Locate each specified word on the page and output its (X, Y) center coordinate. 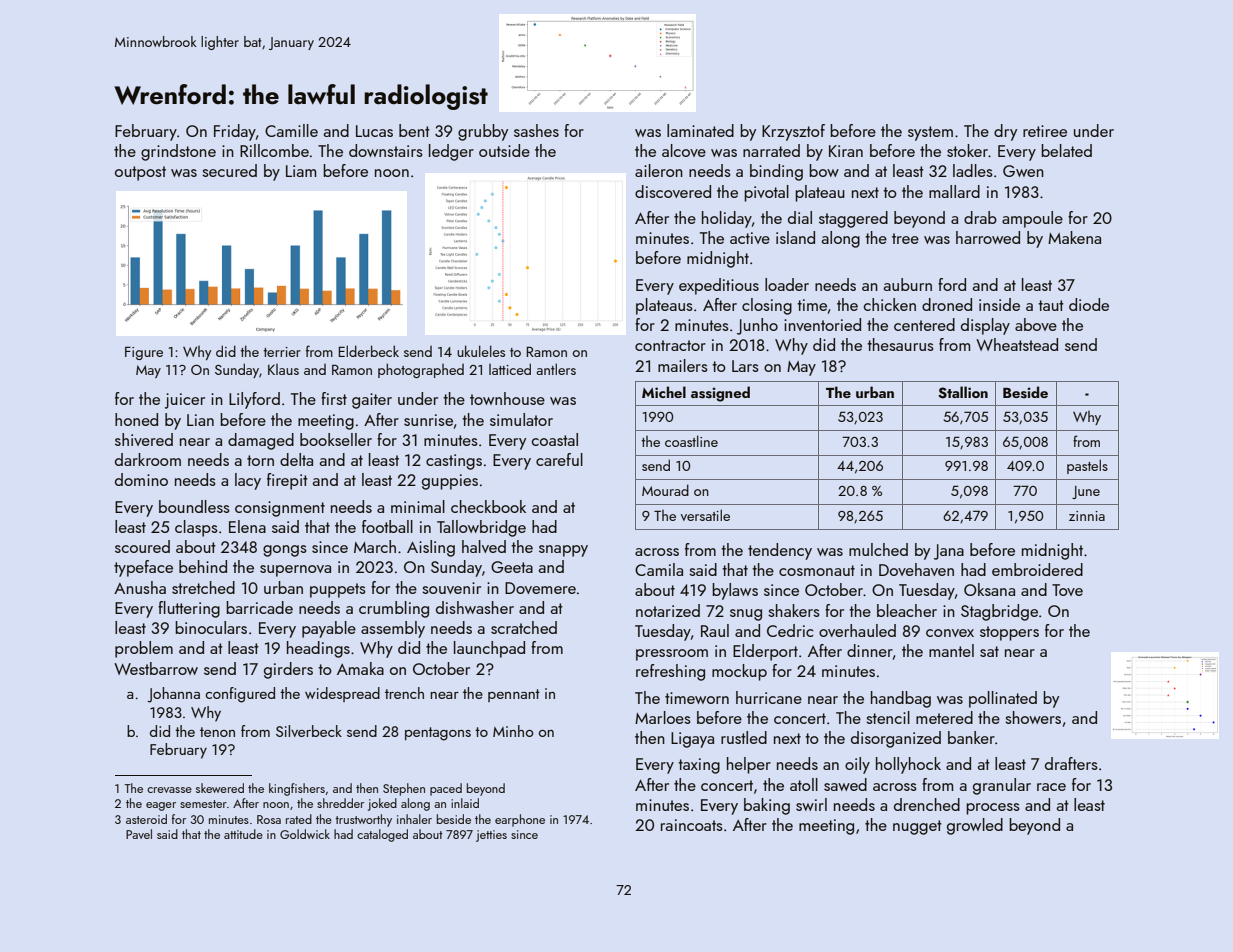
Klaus (283, 369)
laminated (700, 130)
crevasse (169, 790)
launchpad (489, 649)
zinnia (1087, 516)
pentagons (438, 734)
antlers (556, 369)
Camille (291, 130)
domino (141, 479)
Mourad (665, 490)
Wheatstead (1017, 344)
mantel (951, 650)
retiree (1045, 131)
